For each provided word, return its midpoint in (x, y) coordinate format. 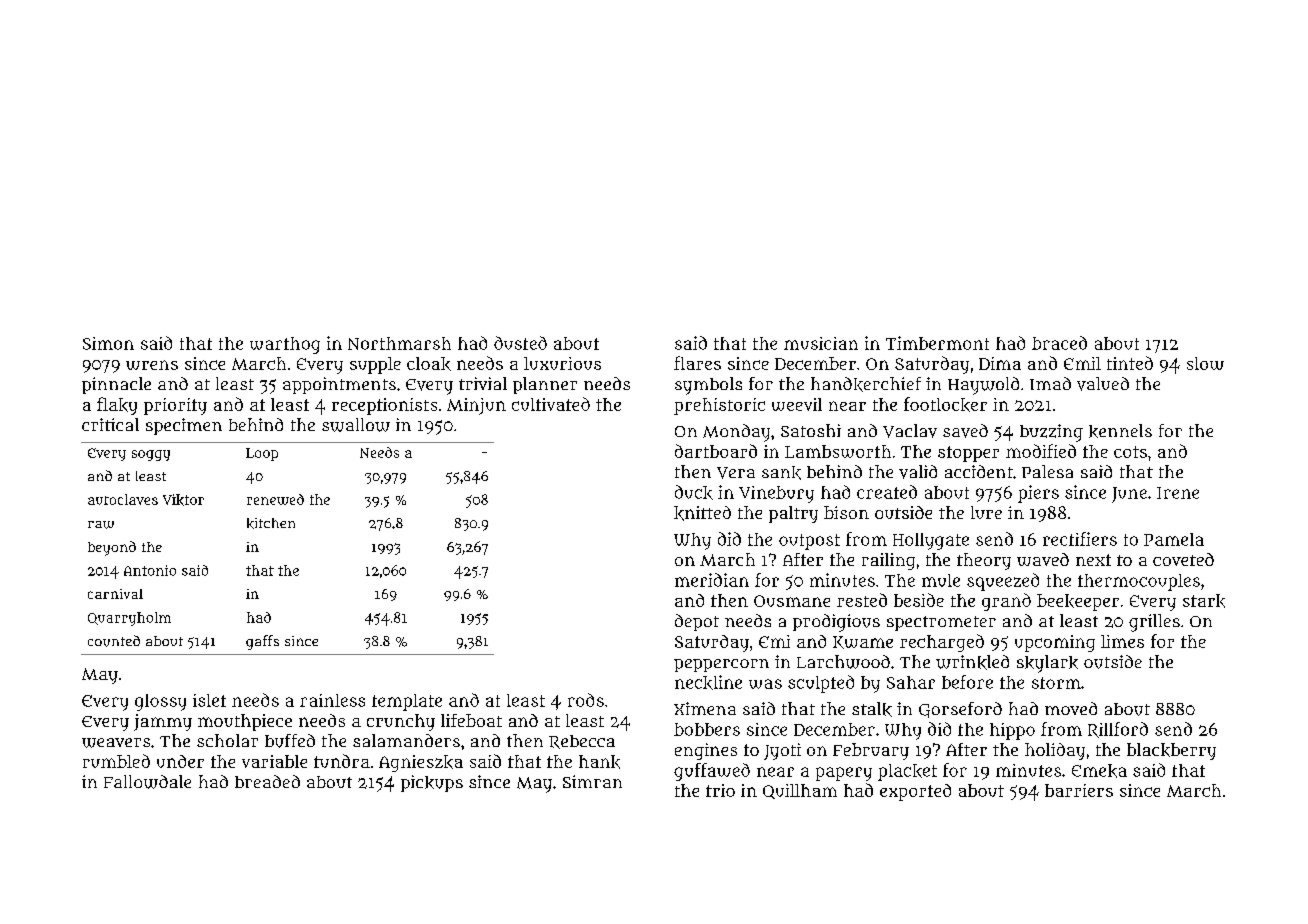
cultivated (551, 404)
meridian (712, 580)
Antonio (150, 570)
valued (1103, 384)
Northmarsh (399, 343)
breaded (267, 781)
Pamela (1174, 539)
